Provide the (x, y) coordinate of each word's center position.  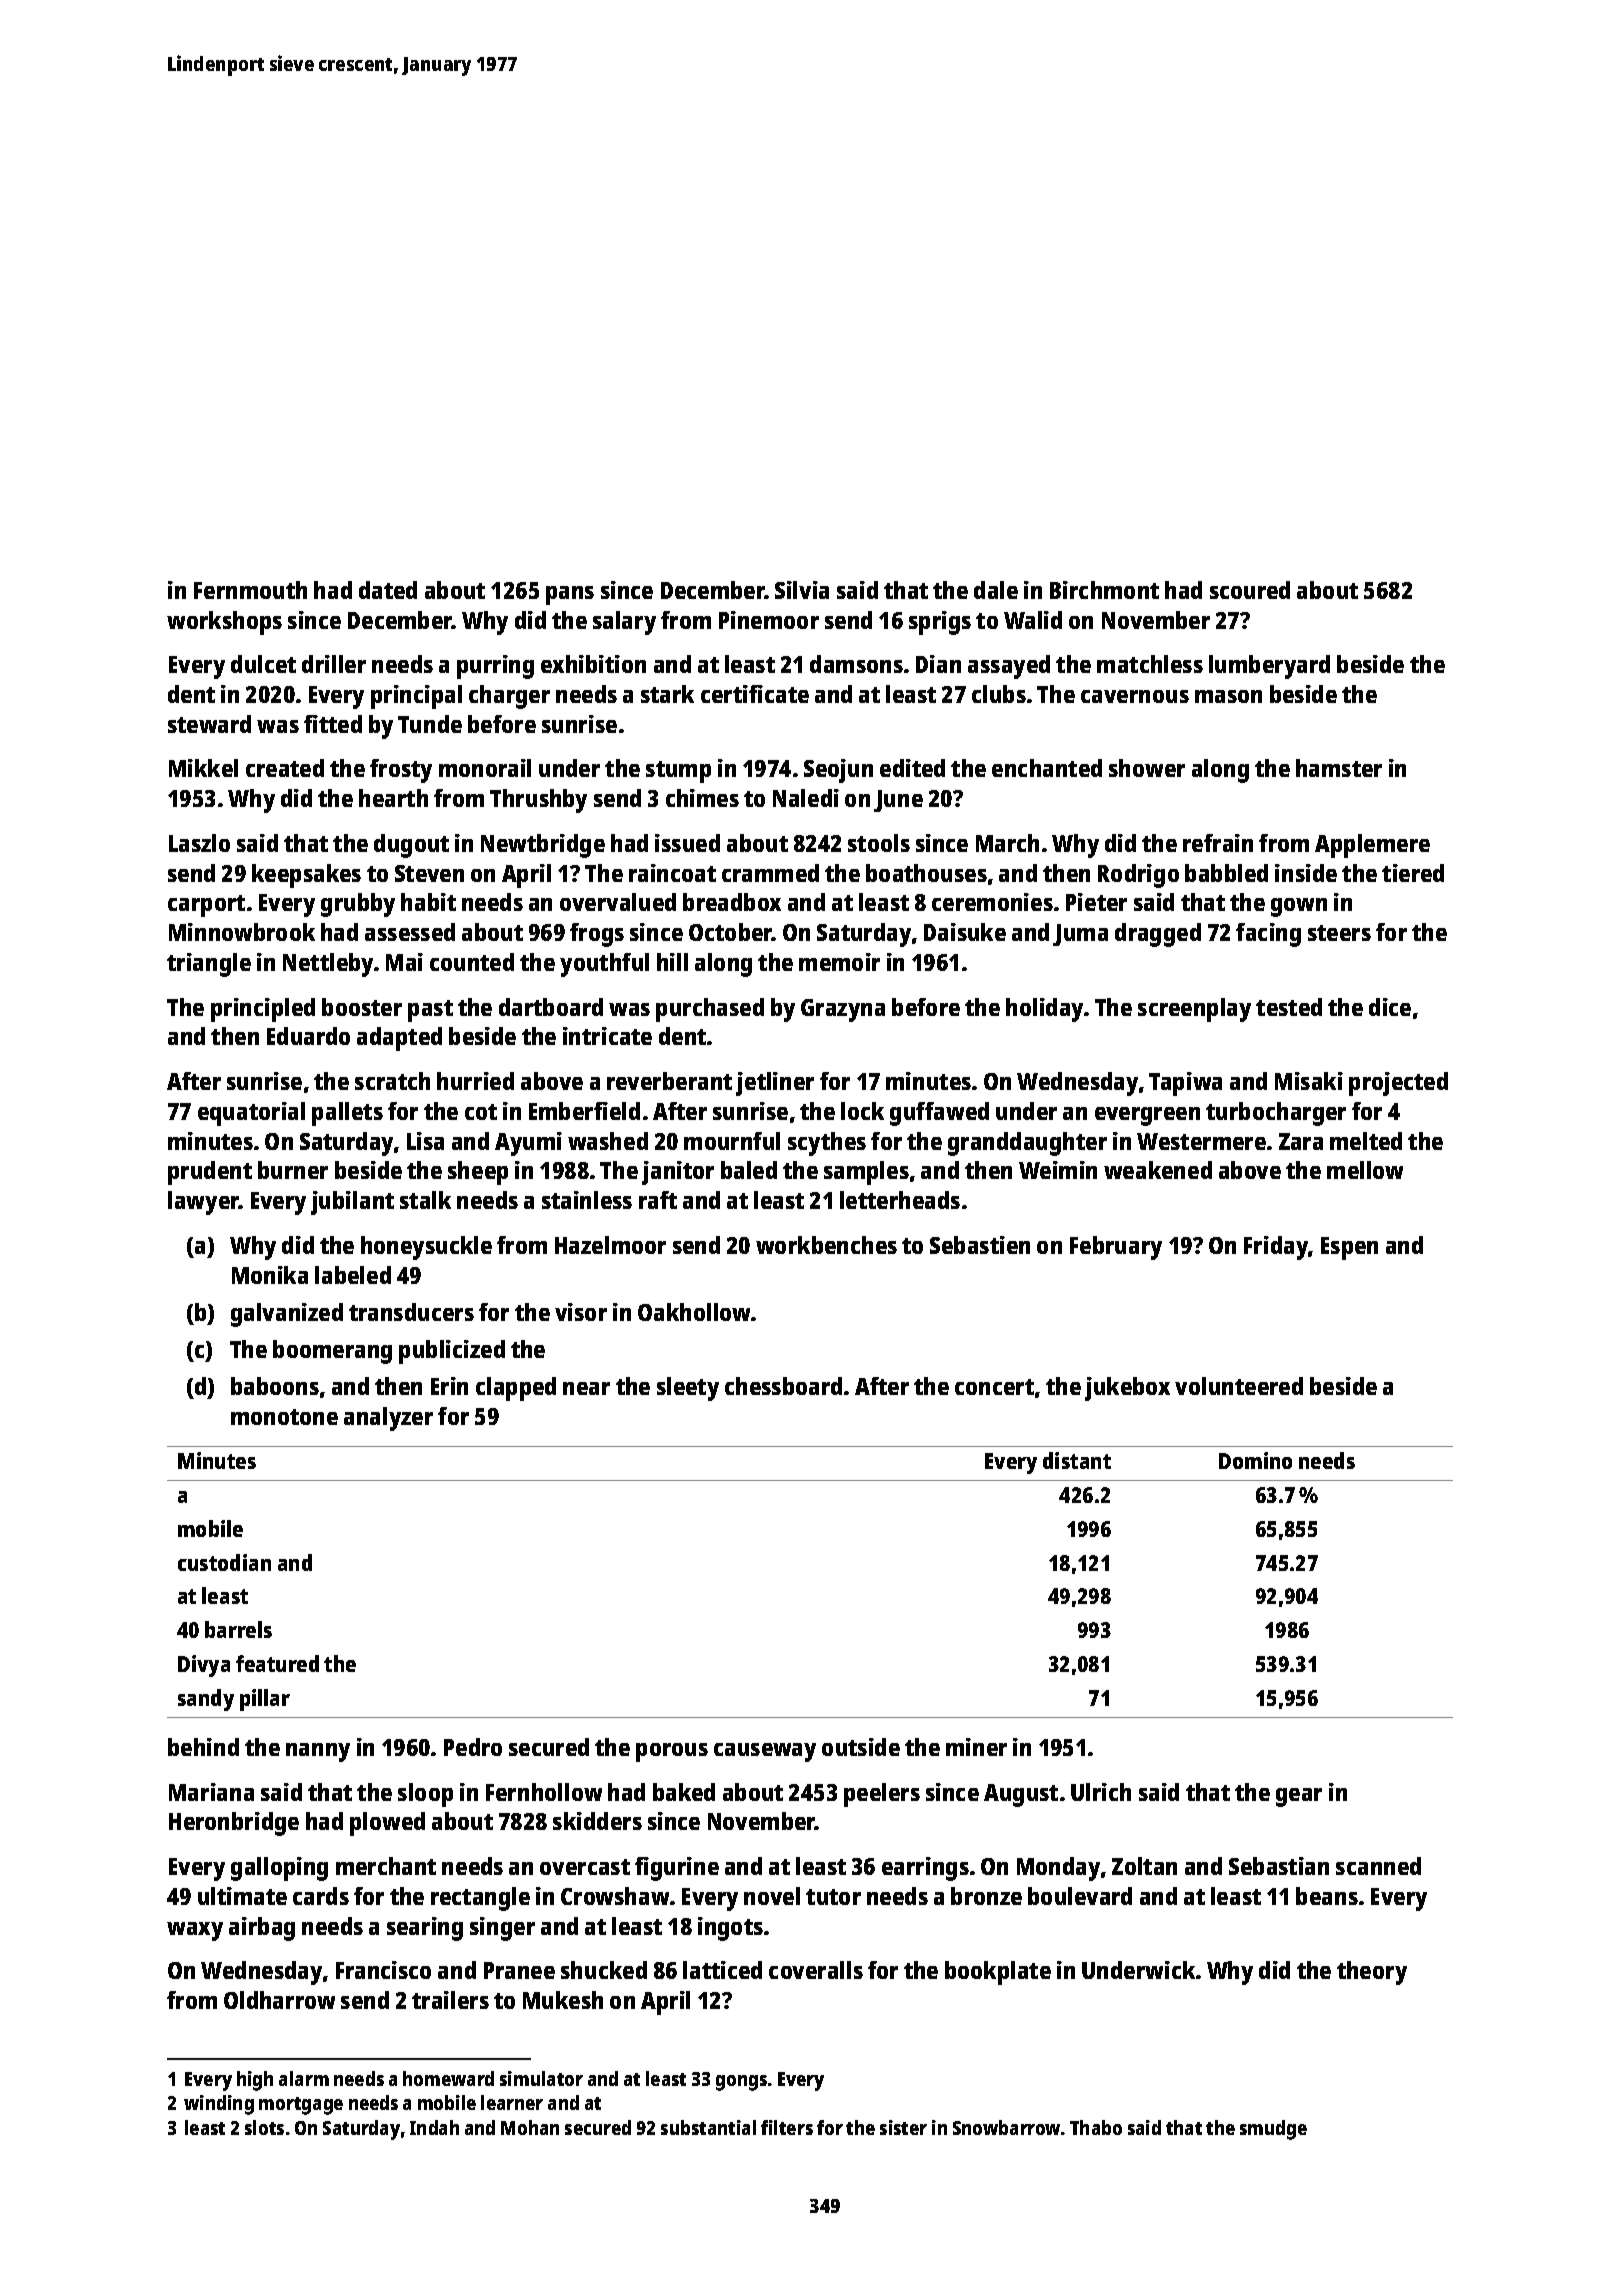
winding (219, 2105)
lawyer (203, 1203)
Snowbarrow (1006, 2127)
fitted (333, 724)
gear (1299, 1797)
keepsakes (306, 876)
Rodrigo (1138, 876)
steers (1339, 933)
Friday (1276, 1248)
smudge (1273, 2130)
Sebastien (980, 1245)
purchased (710, 1010)
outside (861, 1747)
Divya (204, 1666)
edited (912, 768)
